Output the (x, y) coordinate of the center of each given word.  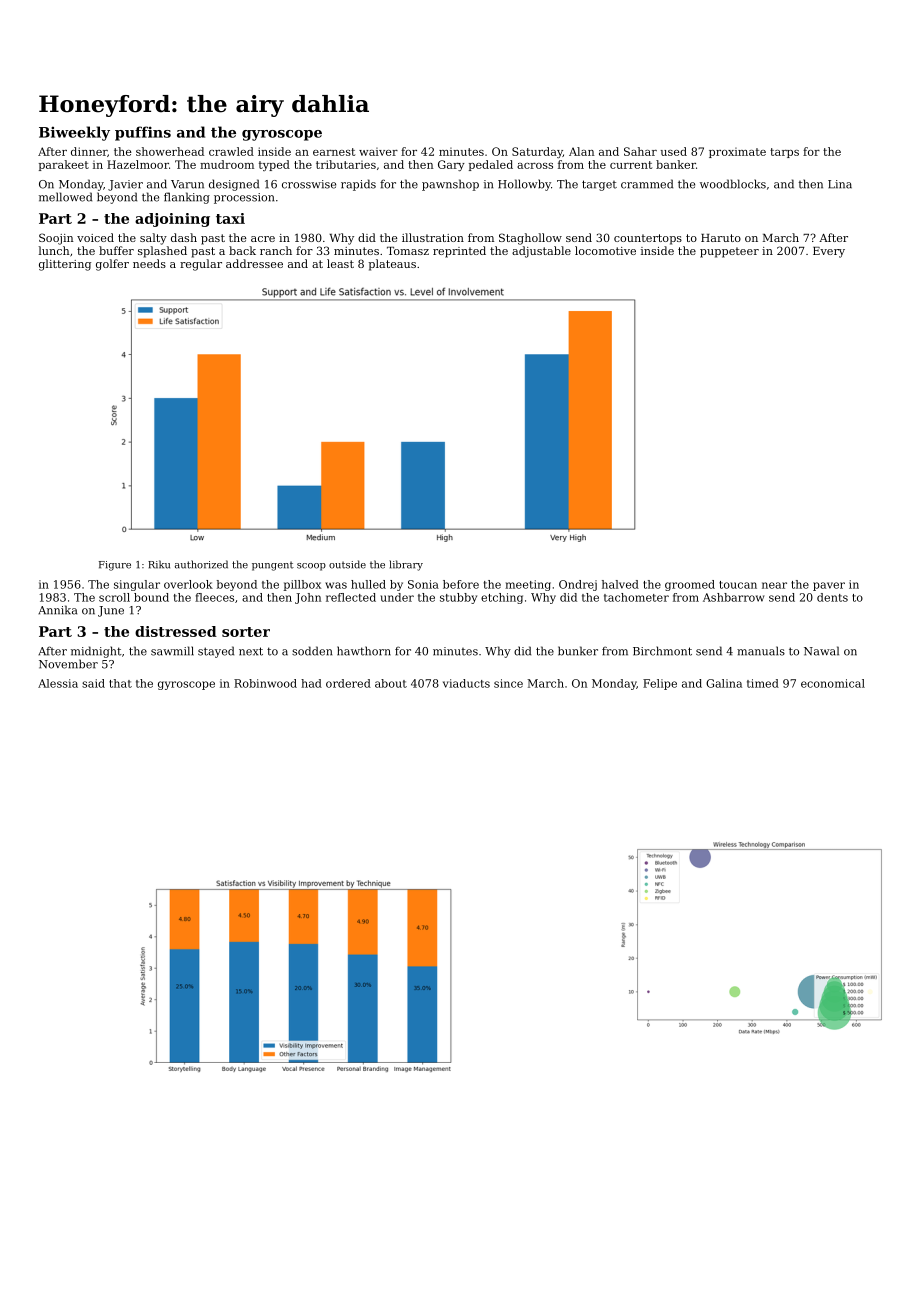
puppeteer (729, 252)
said (93, 683)
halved (620, 584)
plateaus (392, 265)
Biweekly (74, 133)
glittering (65, 265)
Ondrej (578, 585)
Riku (159, 564)
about (391, 683)
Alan (582, 151)
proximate (737, 153)
